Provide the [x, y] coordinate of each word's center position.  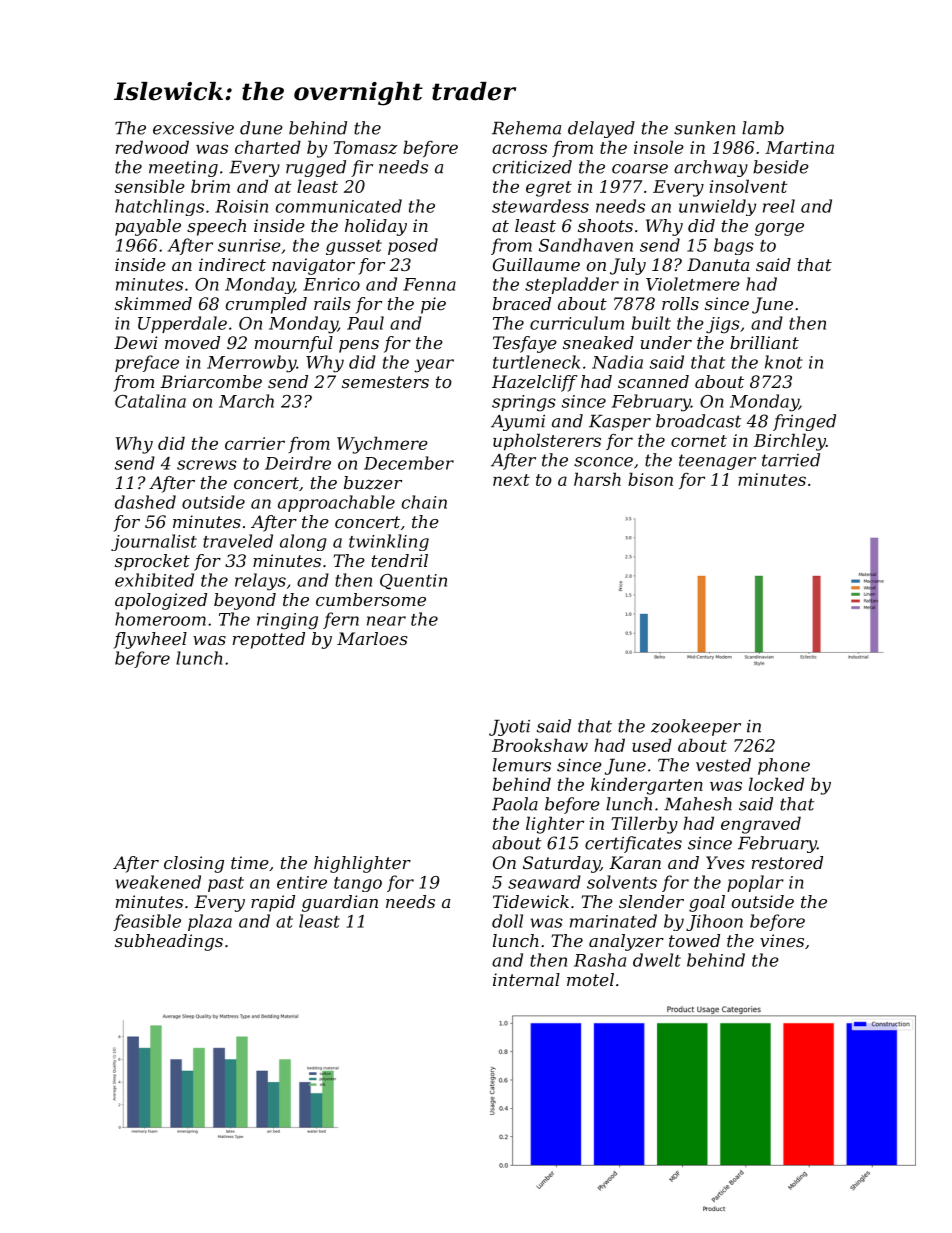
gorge [779, 229]
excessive [193, 128]
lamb [763, 128]
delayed [601, 129]
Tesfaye [525, 344]
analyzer [626, 942]
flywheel [150, 640]
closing [194, 864]
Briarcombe [211, 381]
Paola [515, 804]
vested [723, 765]
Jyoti [509, 727]
